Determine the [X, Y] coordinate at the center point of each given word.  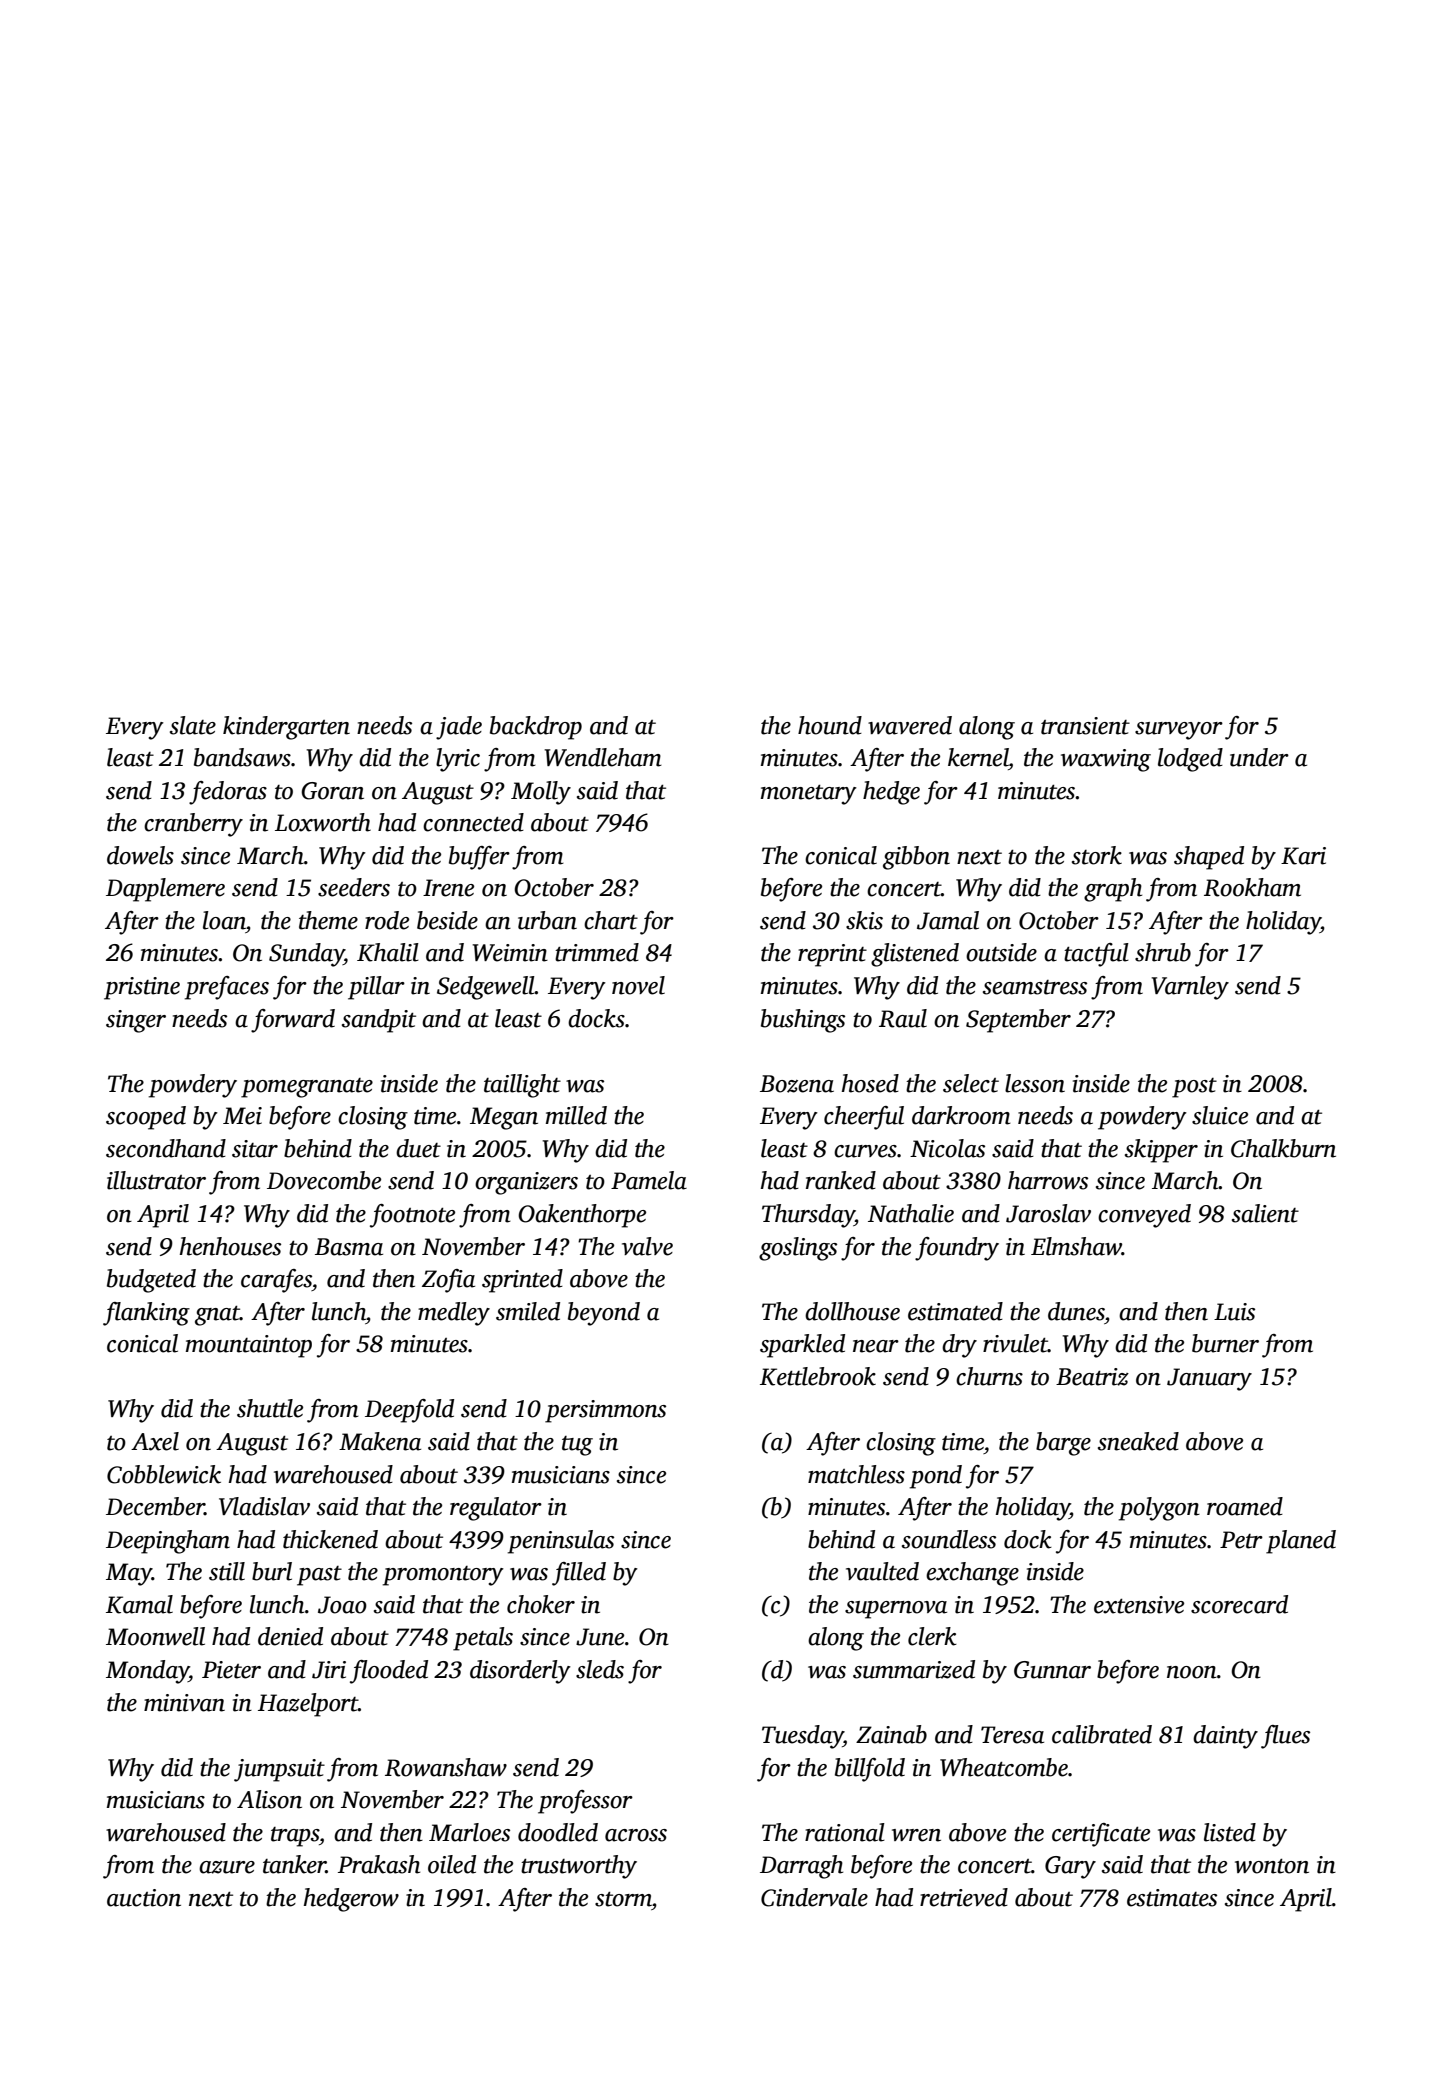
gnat [217, 1316]
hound [830, 725]
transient [1085, 726]
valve [647, 1246]
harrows [1048, 1180]
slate [193, 725]
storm [623, 1899]
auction [144, 1898]
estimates [1172, 1898]
